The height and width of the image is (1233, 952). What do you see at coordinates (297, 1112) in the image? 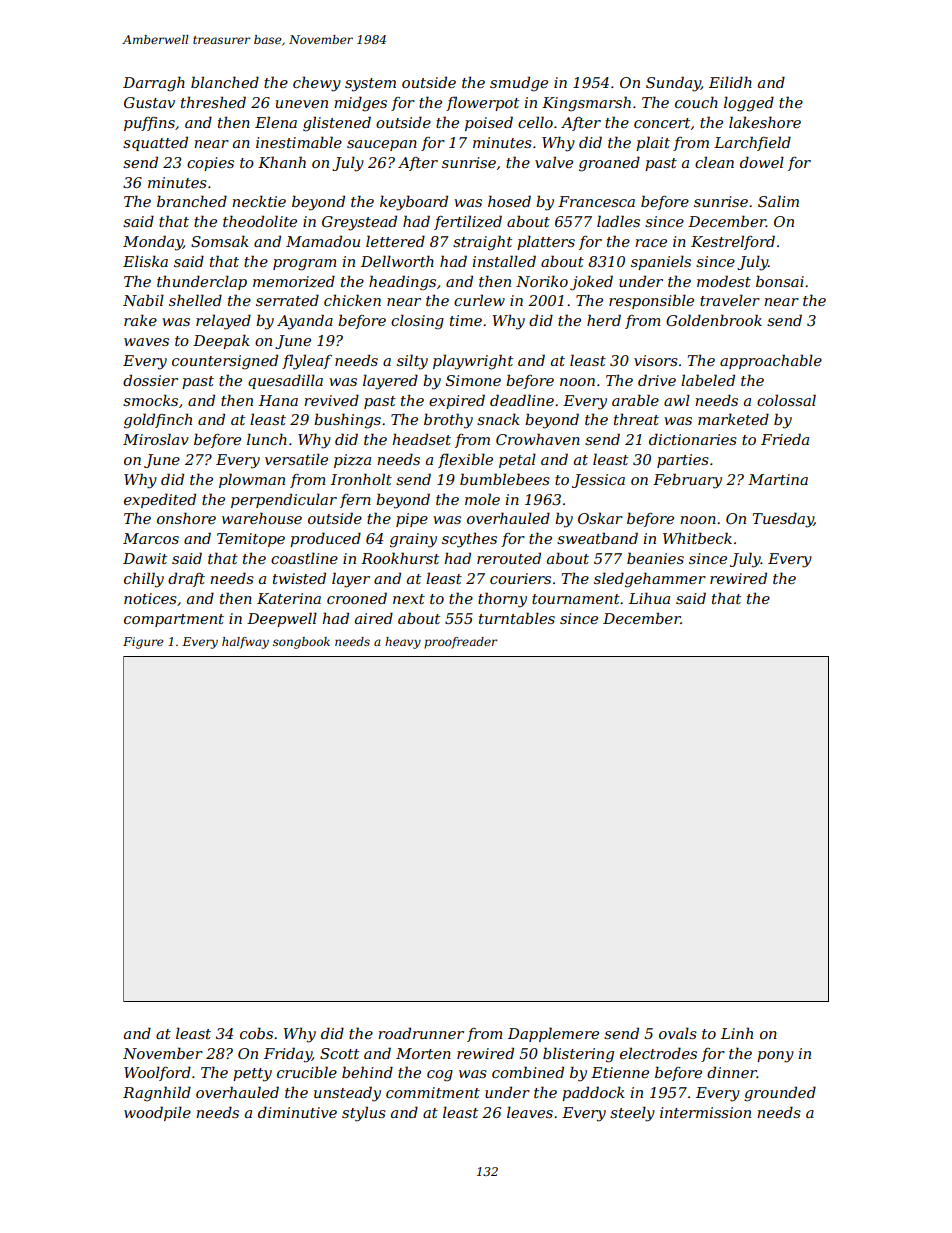
I see `diminutive` at bounding box center [297, 1112].
